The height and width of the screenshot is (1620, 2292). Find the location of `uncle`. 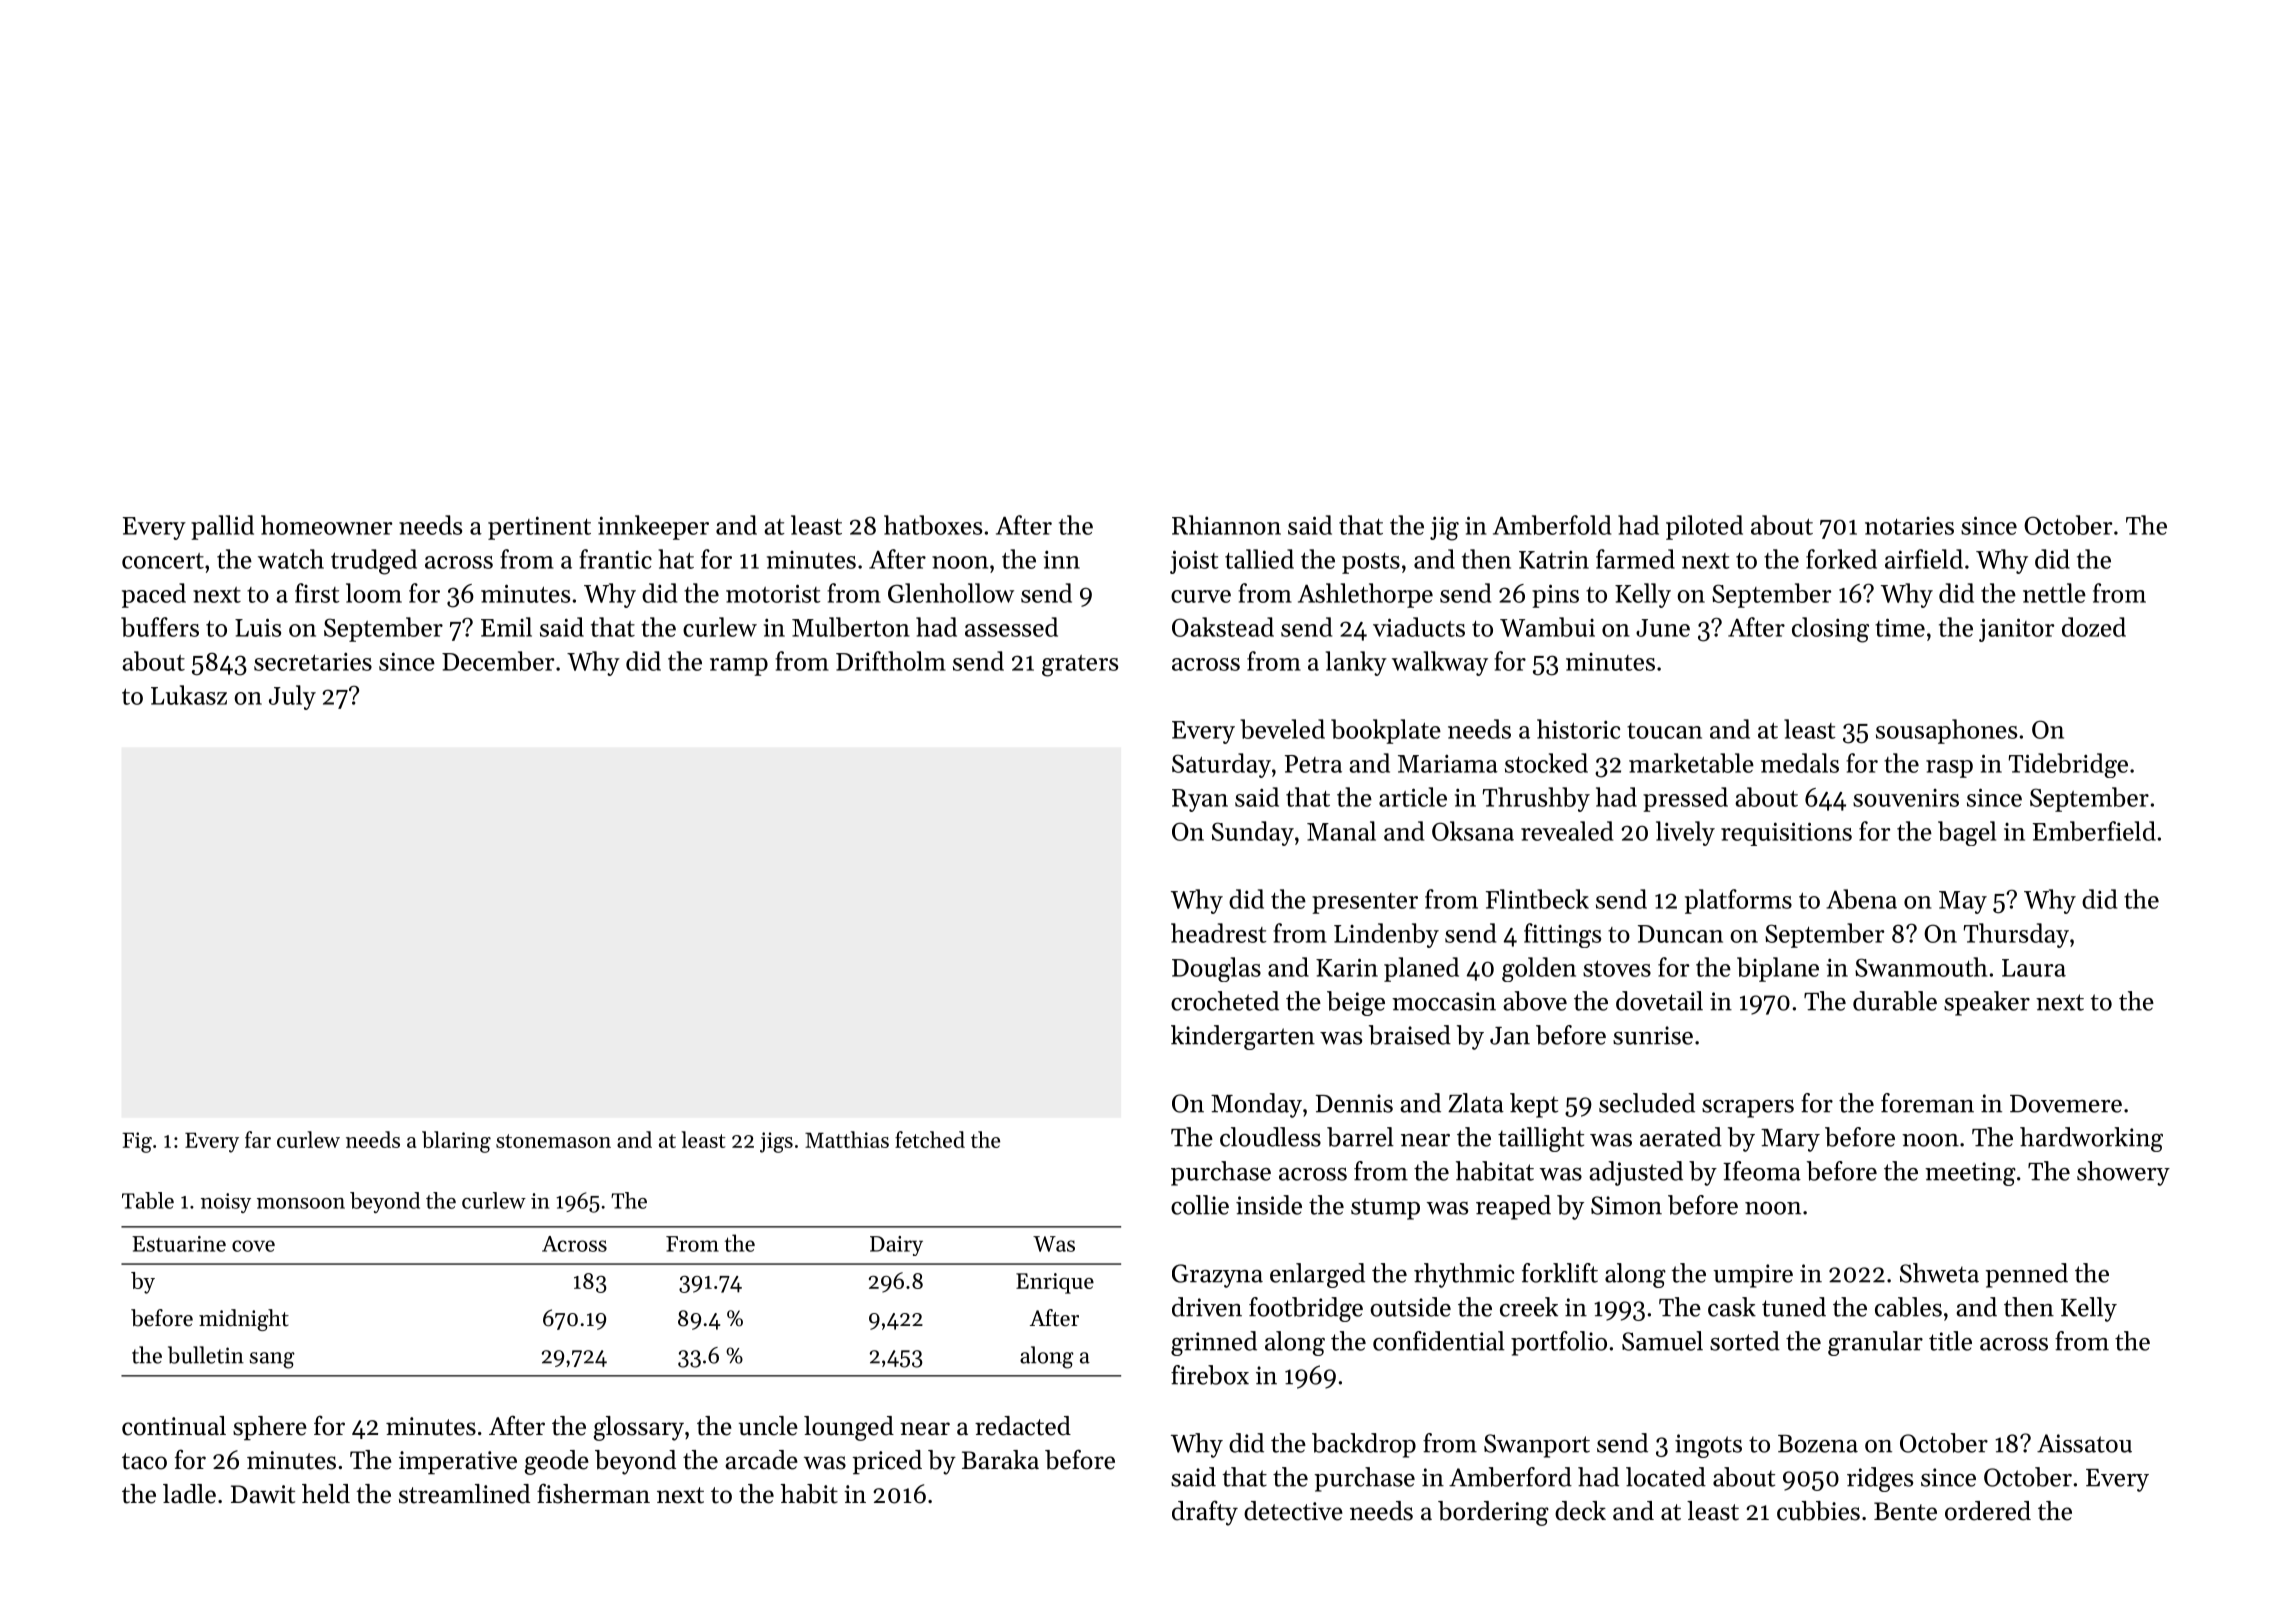

uncle is located at coordinates (768, 1426).
